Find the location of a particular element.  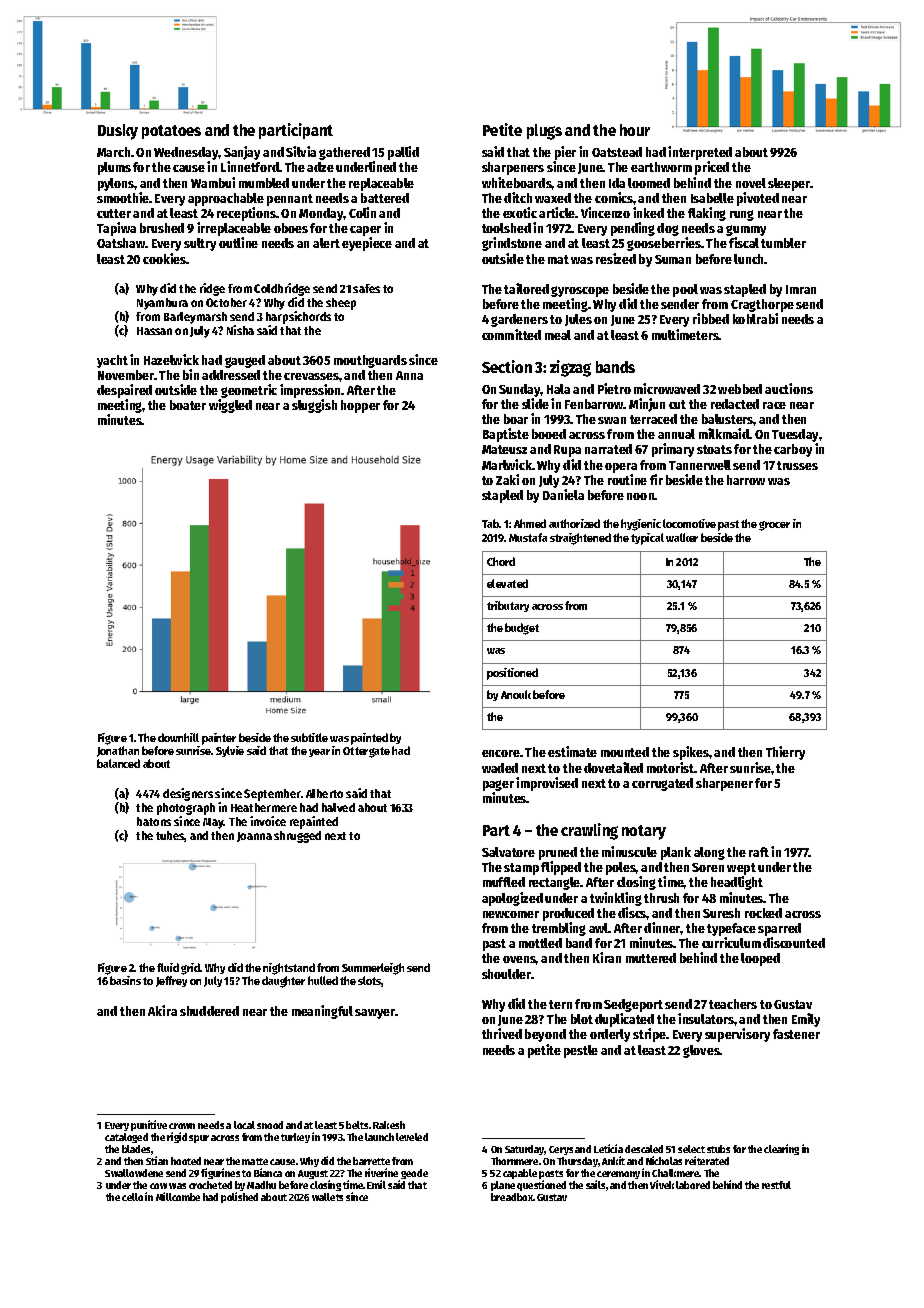

approachable is located at coordinates (226, 199).
